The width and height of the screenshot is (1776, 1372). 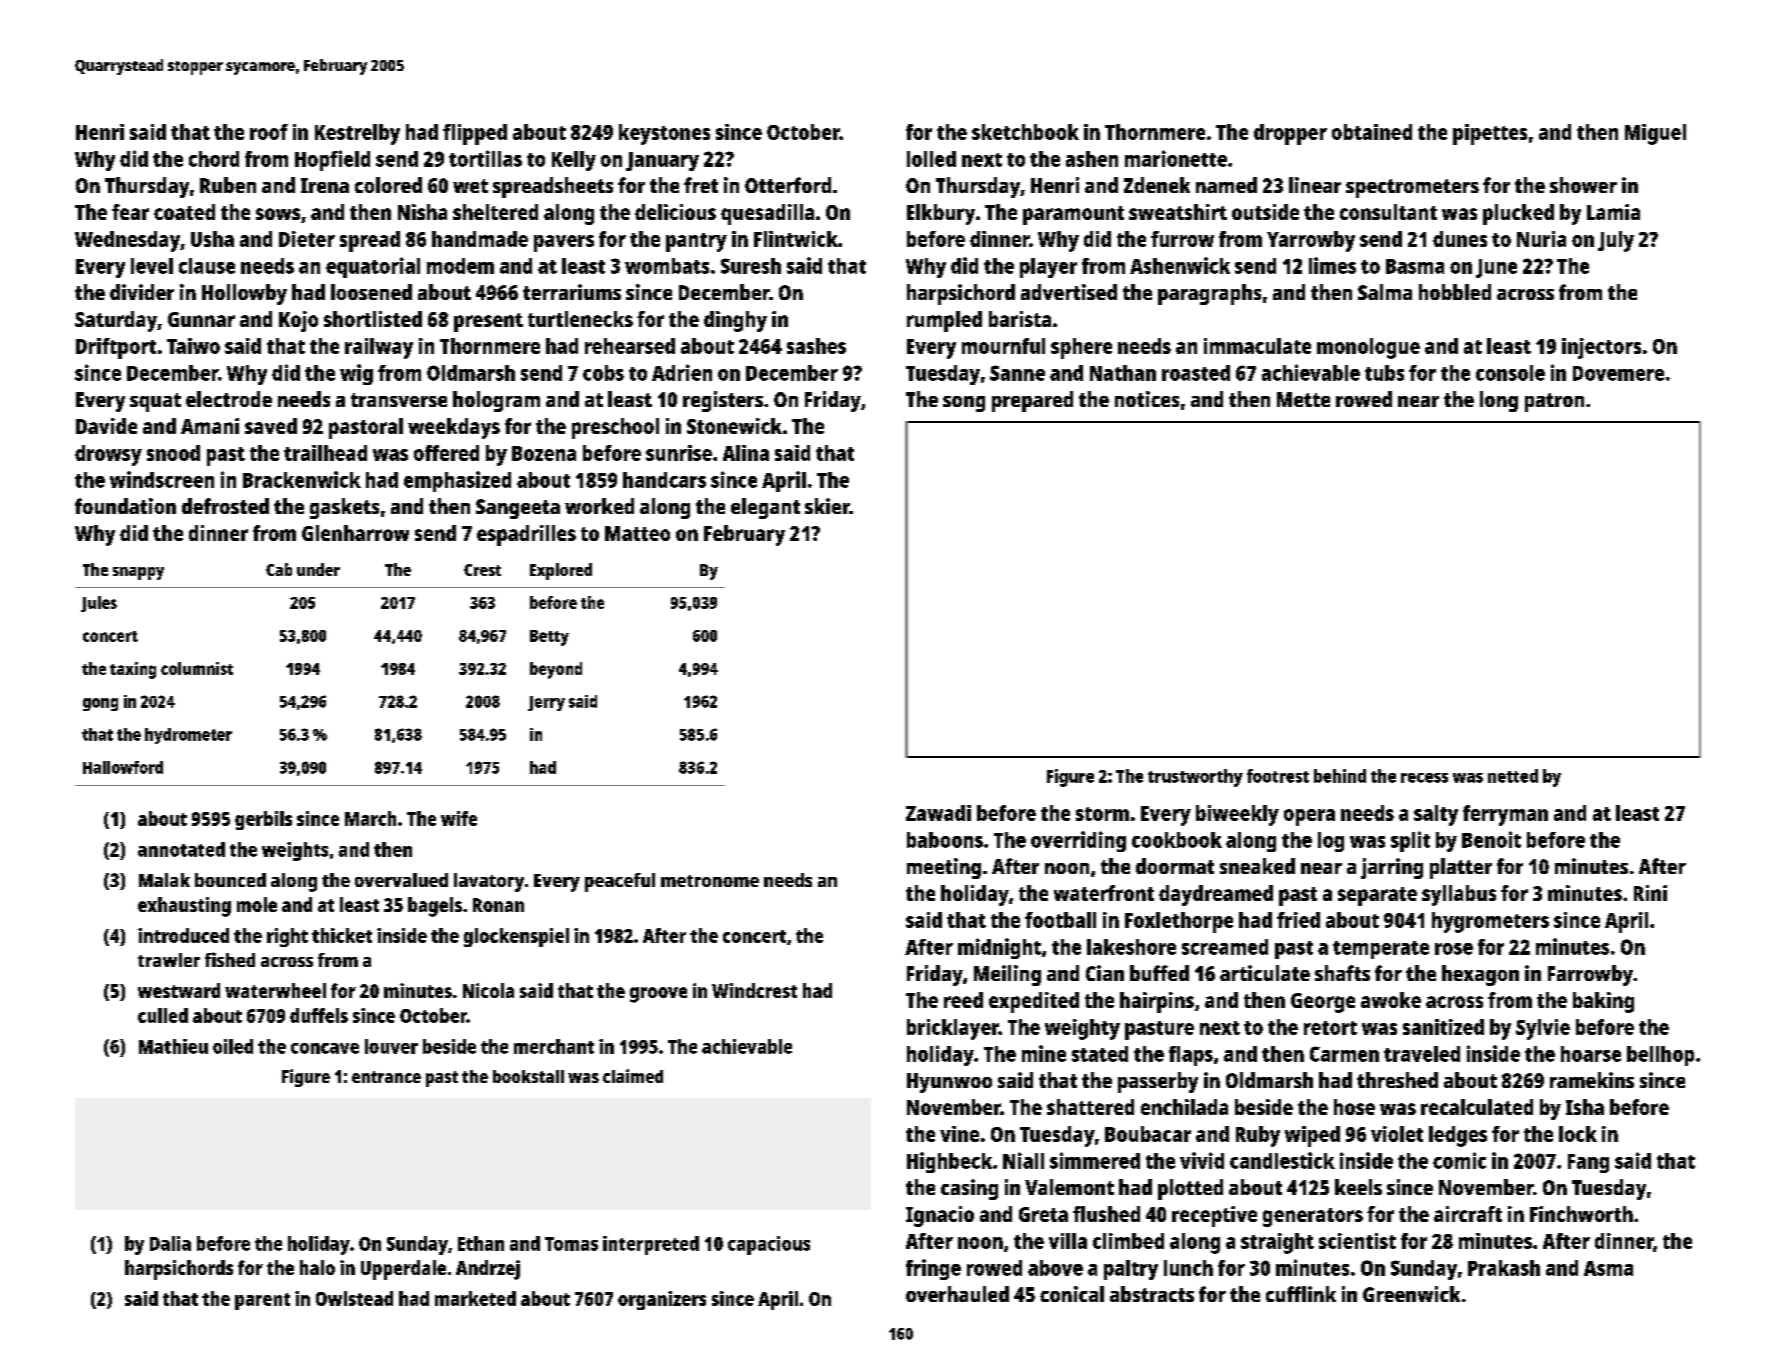 I want to click on interpreted, so click(x=651, y=1245).
